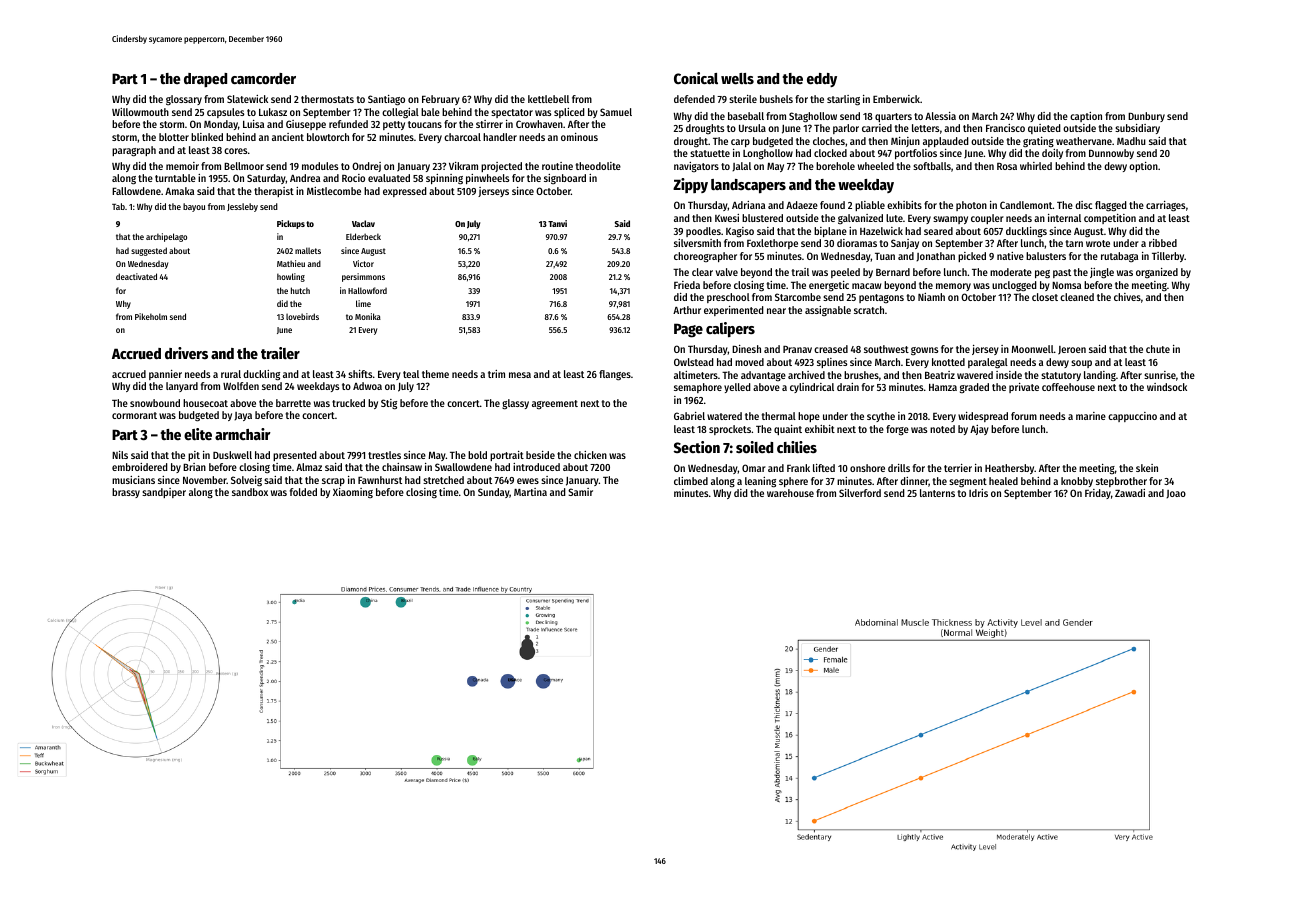 This page has height=924, width=1308. Describe the element at coordinates (979, 430) in the page. I see `Ajay` at that location.
